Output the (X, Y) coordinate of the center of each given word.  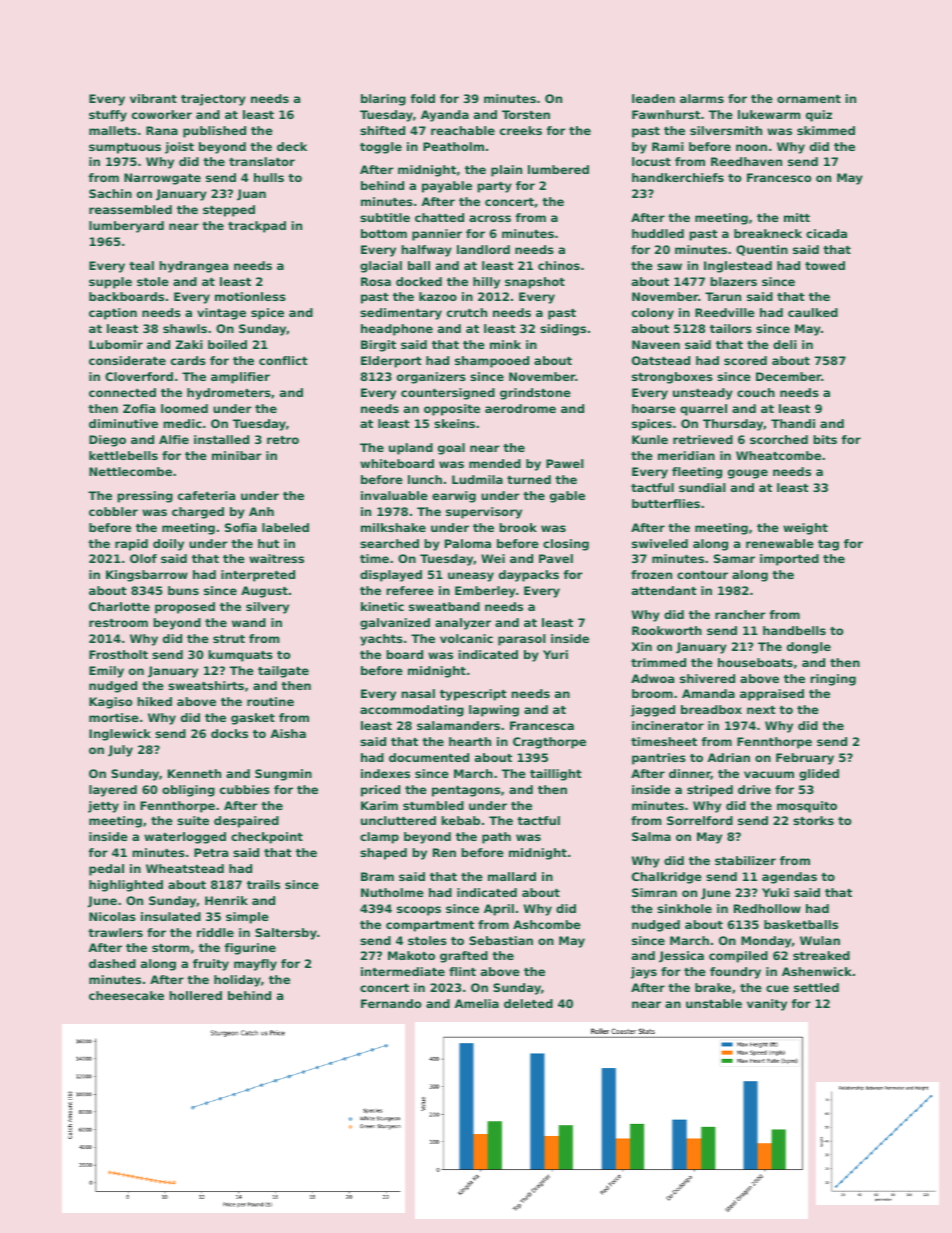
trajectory (213, 100)
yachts (381, 640)
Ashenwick (817, 971)
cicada (826, 233)
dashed (112, 963)
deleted (528, 1003)
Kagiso (110, 703)
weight (805, 529)
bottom (384, 233)
